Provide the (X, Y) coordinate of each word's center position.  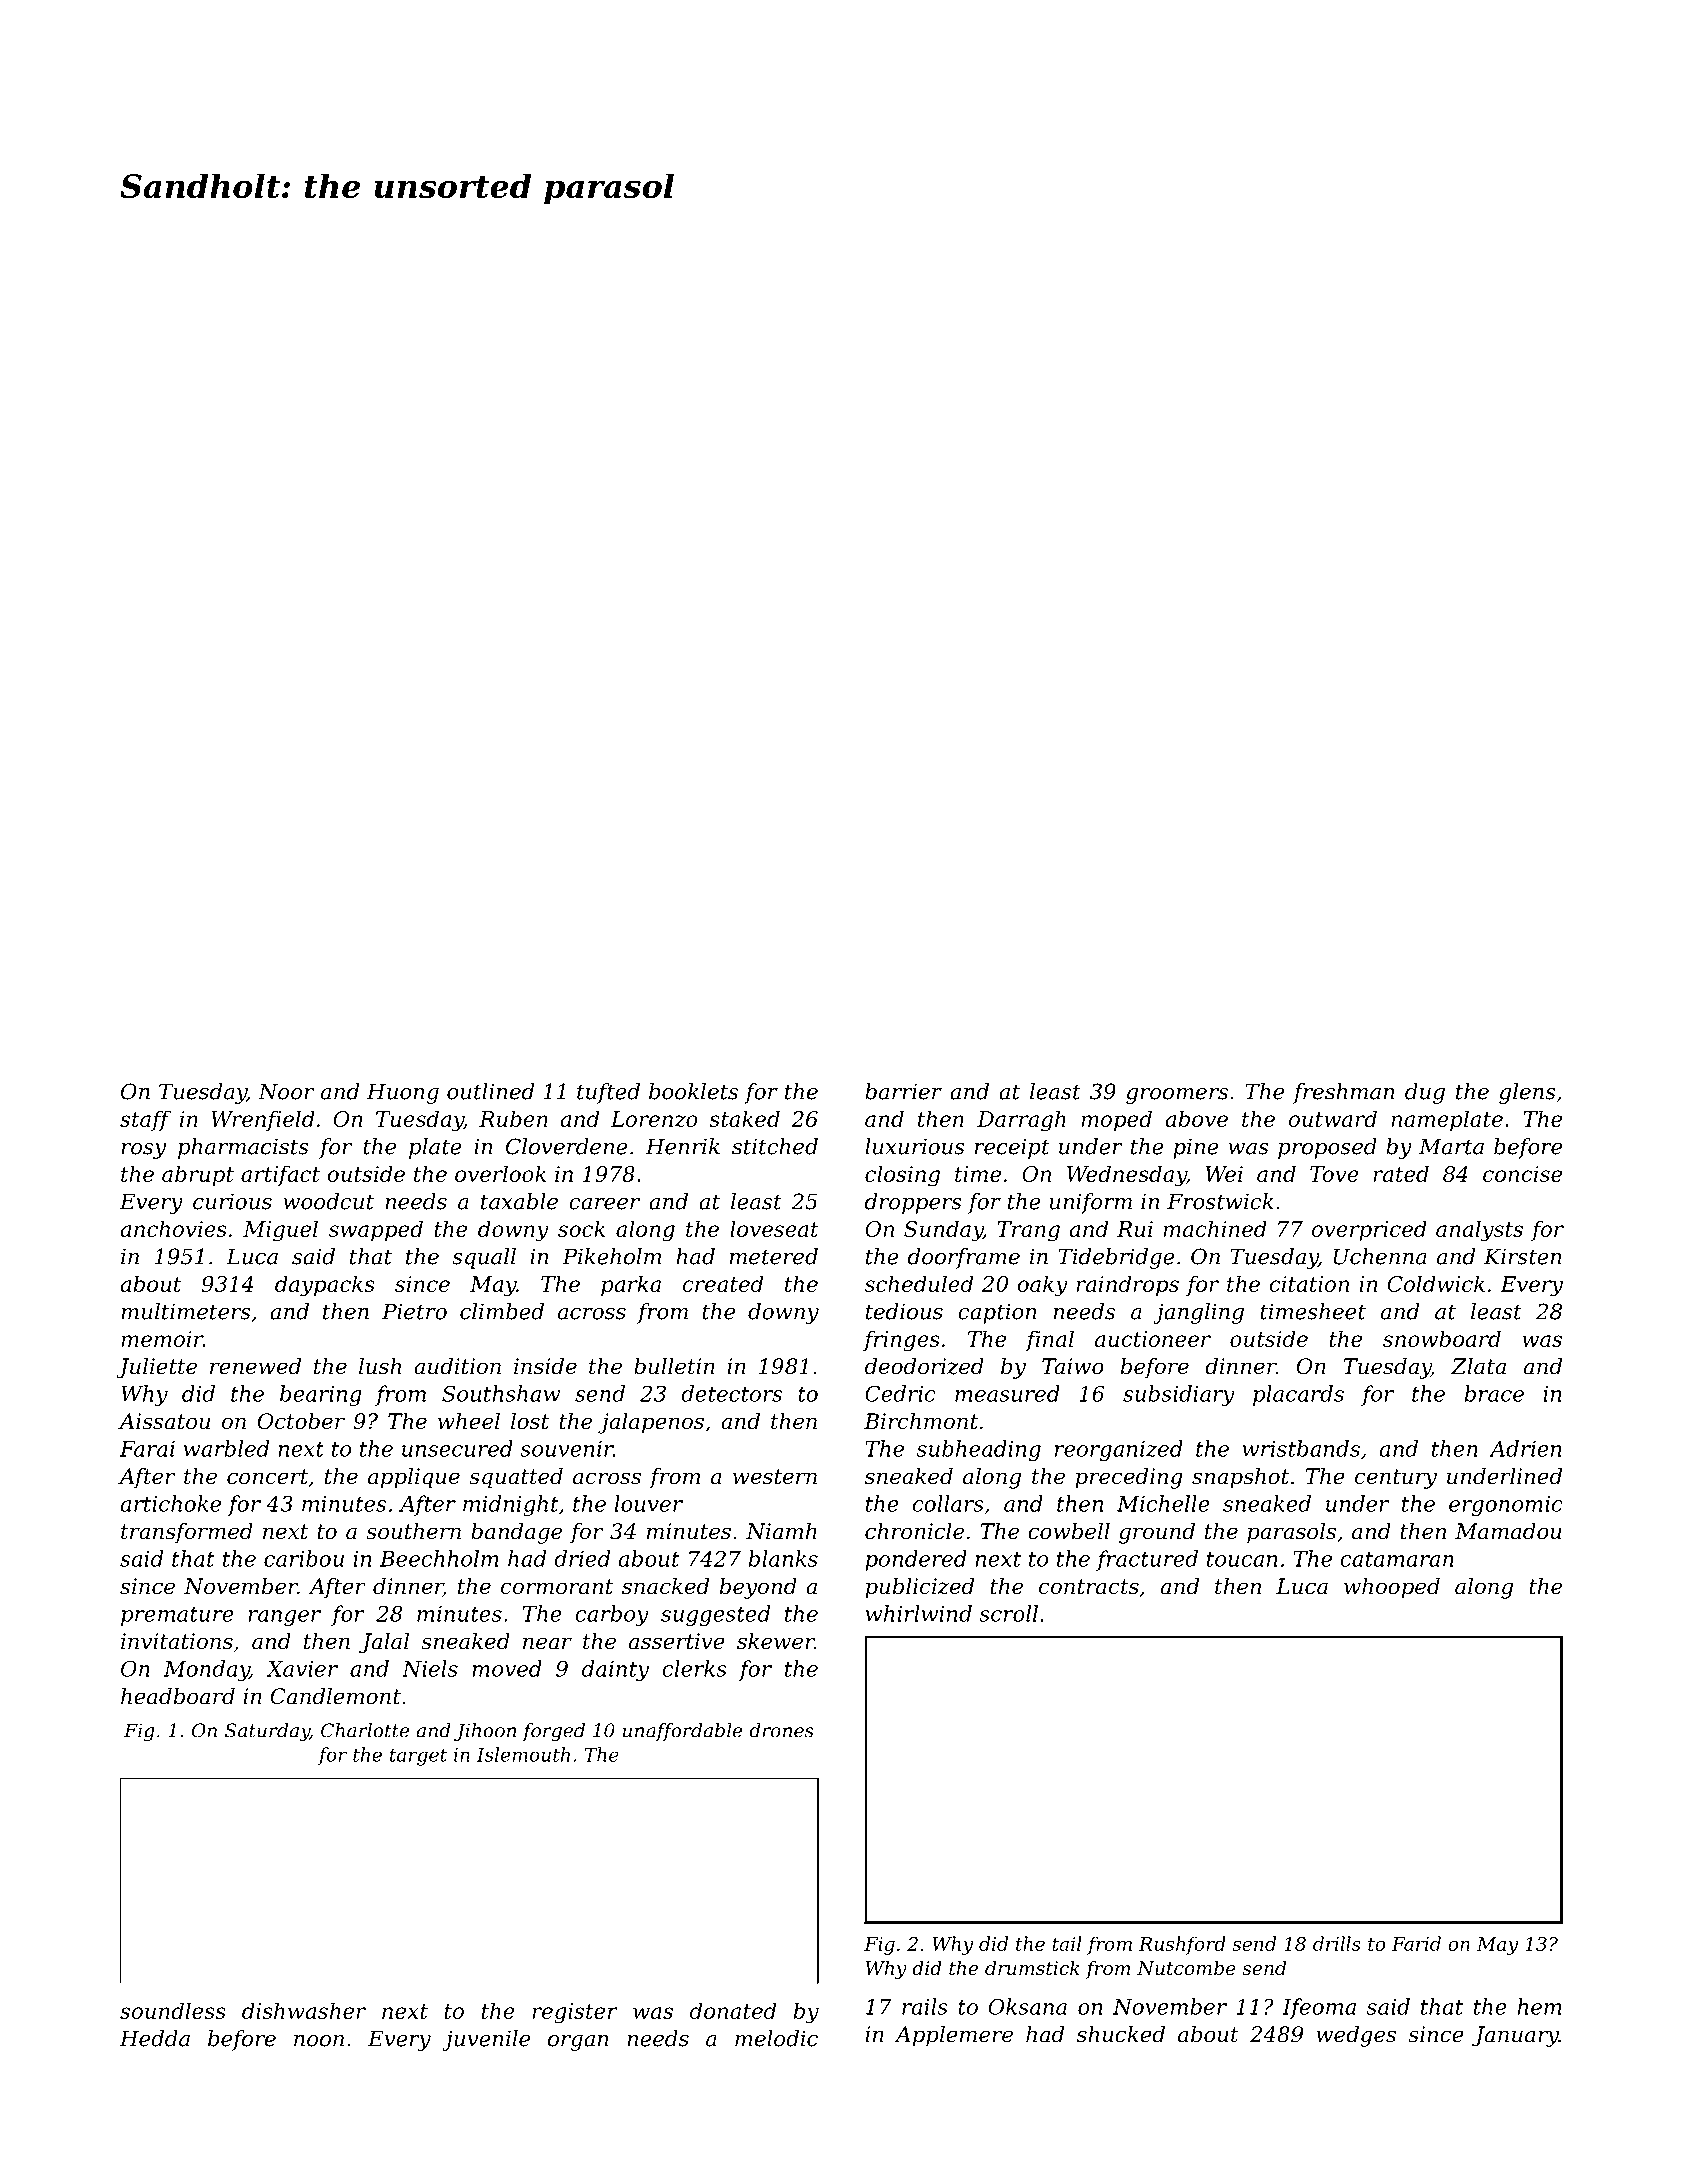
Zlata (1478, 1366)
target (418, 1757)
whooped (1392, 1588)
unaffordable (682, 1732)
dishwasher (304, 2010)
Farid (1416, 1943)
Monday (207, 1670)
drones (781, 1730)
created (723, 1283)
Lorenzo (654, 1119)
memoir (162, 1339)
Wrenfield (263, 1120)
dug (1425, 1093)
